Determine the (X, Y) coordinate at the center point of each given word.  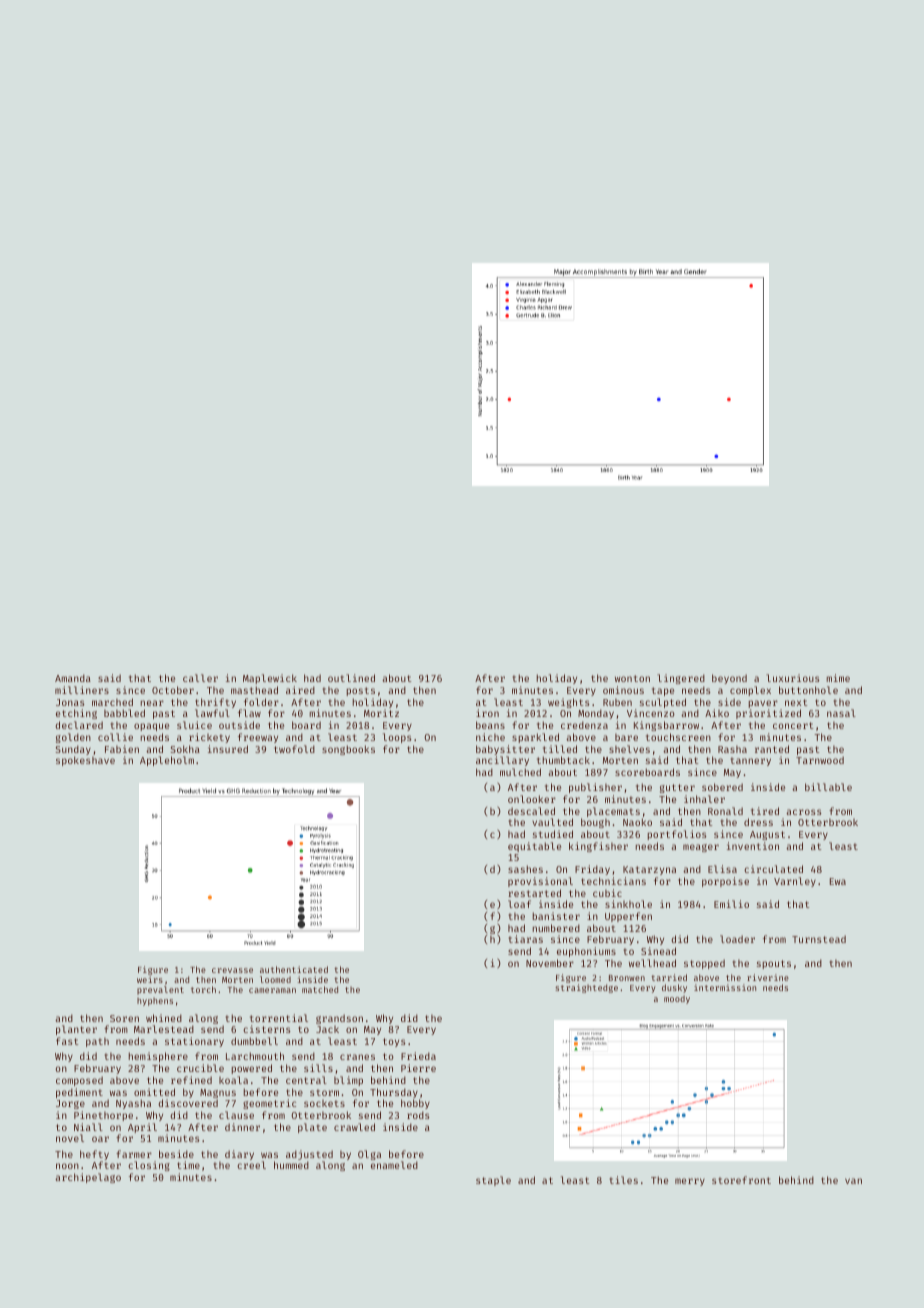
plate (312, 1128)
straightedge (586, 988)
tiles (624, 1180)
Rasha (732, 749)
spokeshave (85, 761)
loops (397, 738)
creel (251, 1165)
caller (200, 678)
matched (320, 989)
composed (79, 1081)
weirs (150, 979)
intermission (725, 987)
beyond (729, 679)
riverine (768, 977)
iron (487, 713)
